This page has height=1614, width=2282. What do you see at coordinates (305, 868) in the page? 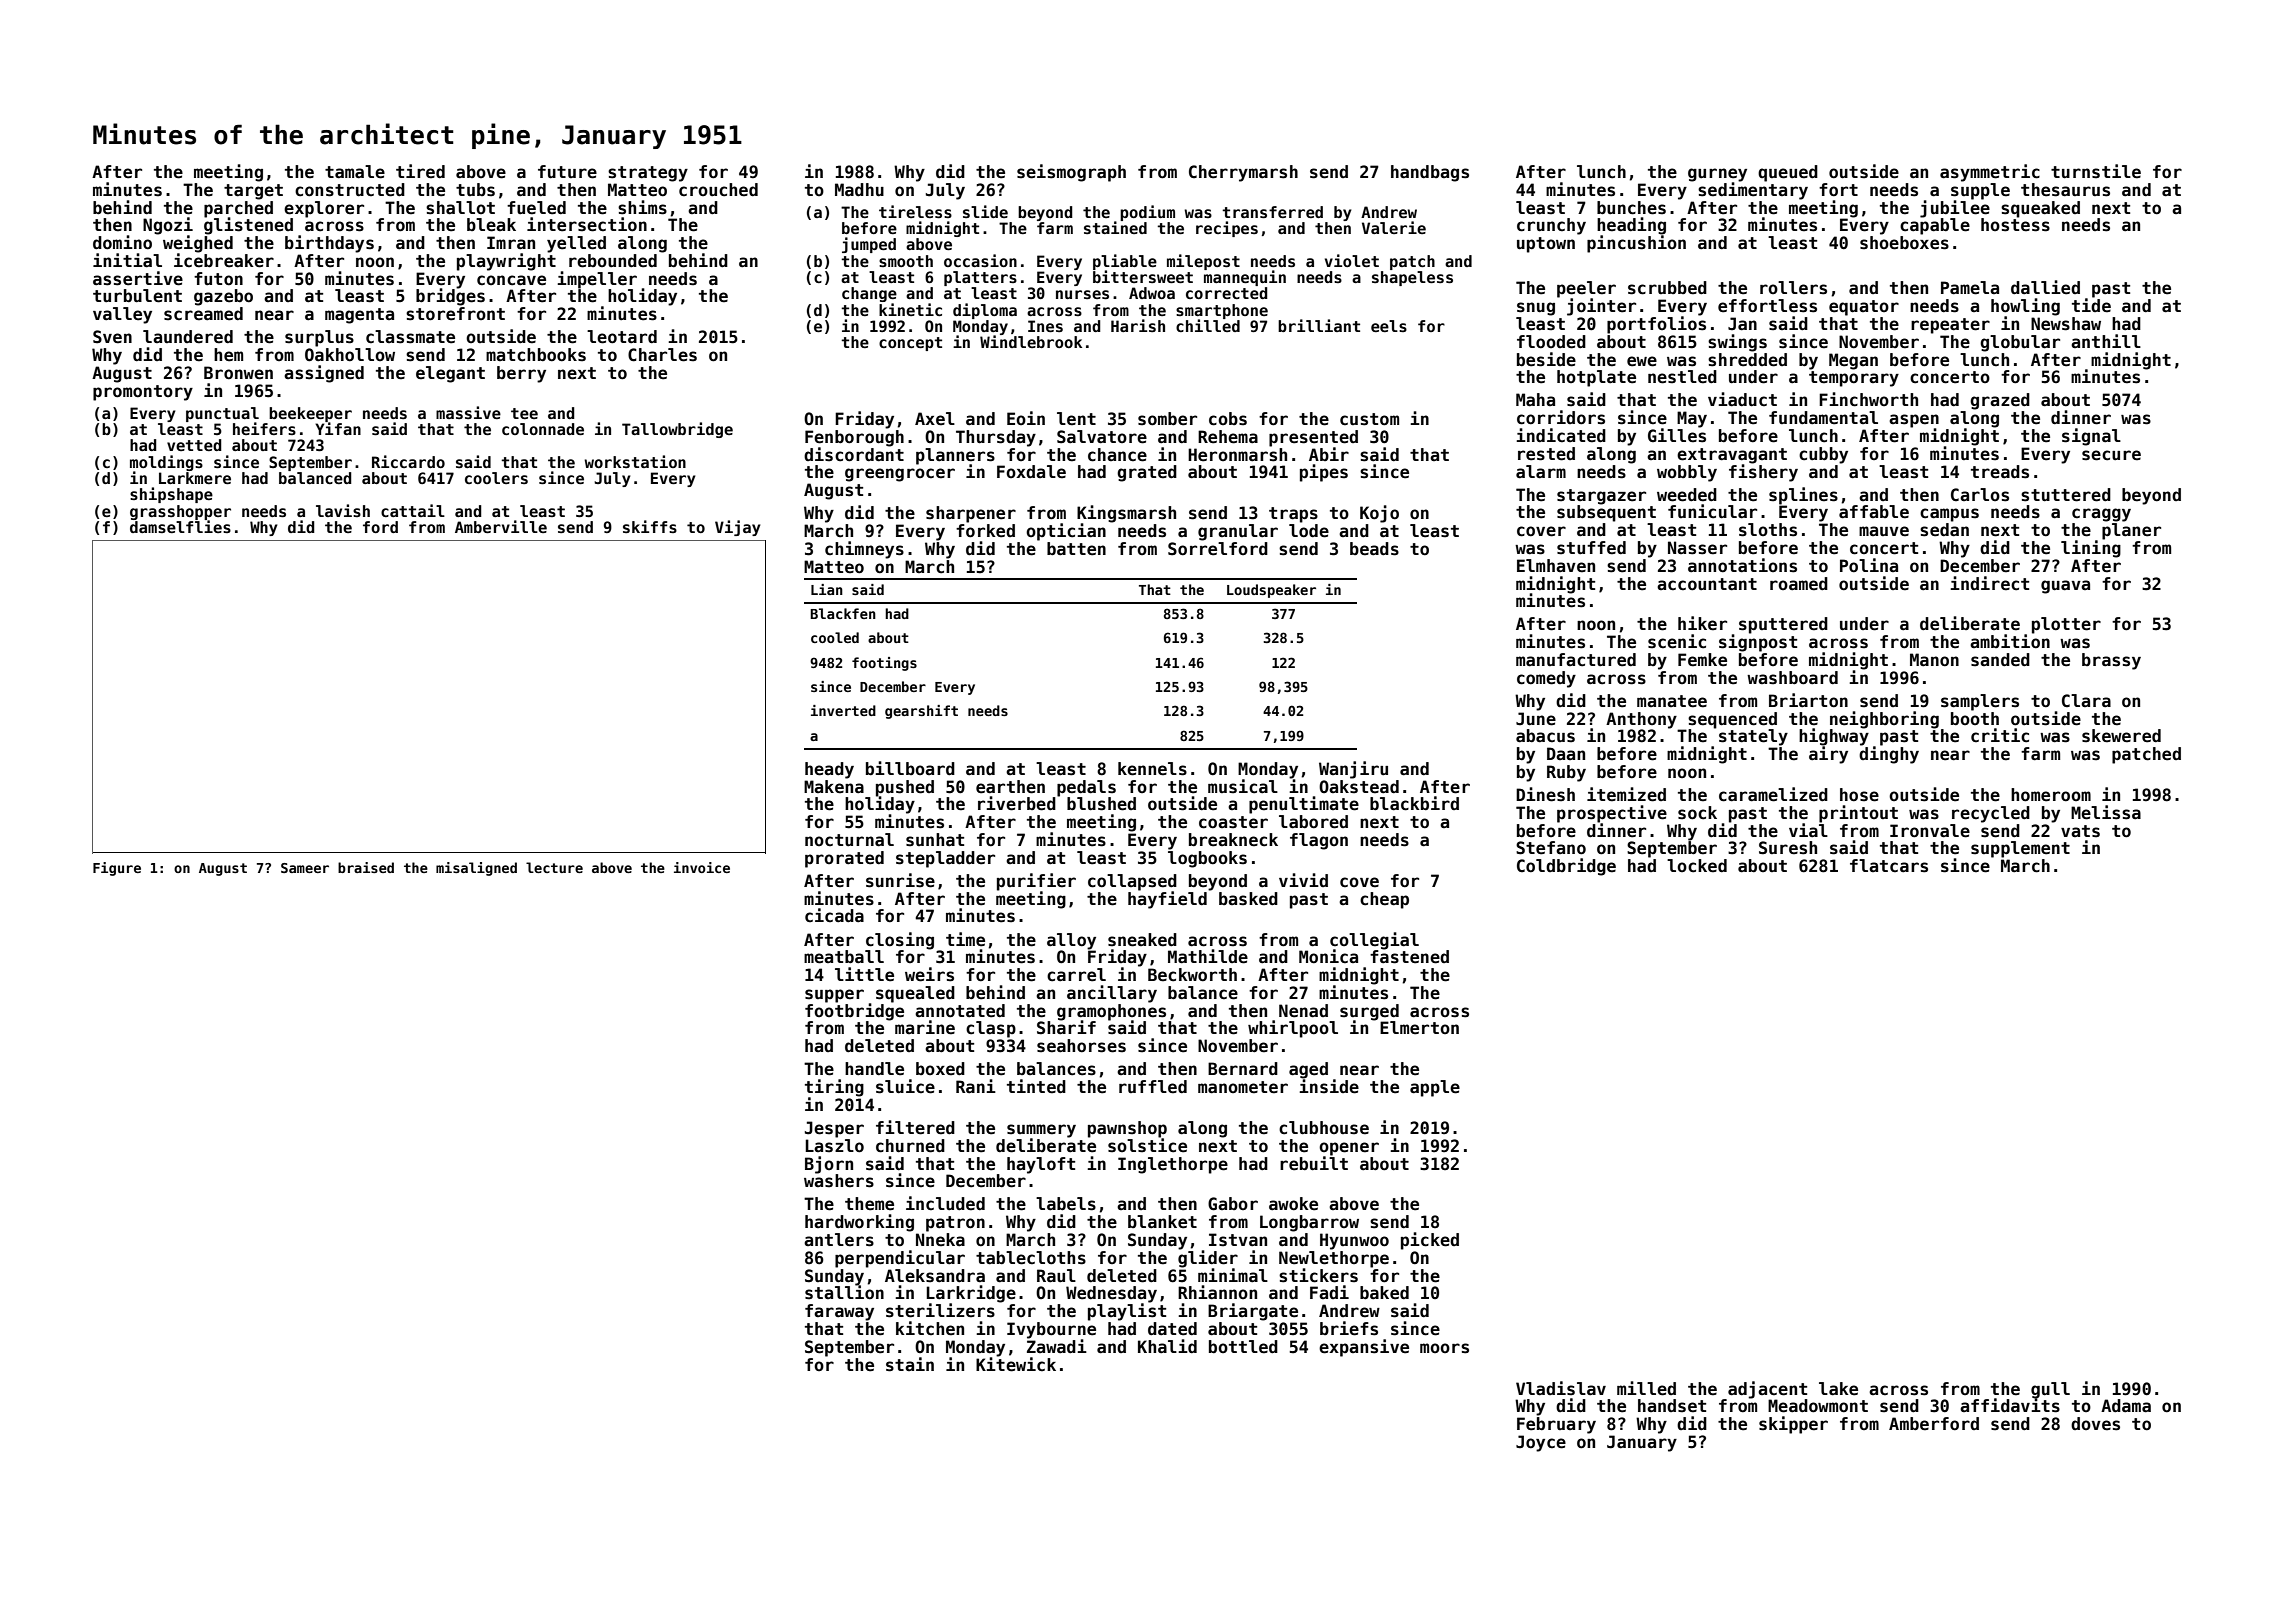
I see `Sameer` at bounding box center [305, 868].
